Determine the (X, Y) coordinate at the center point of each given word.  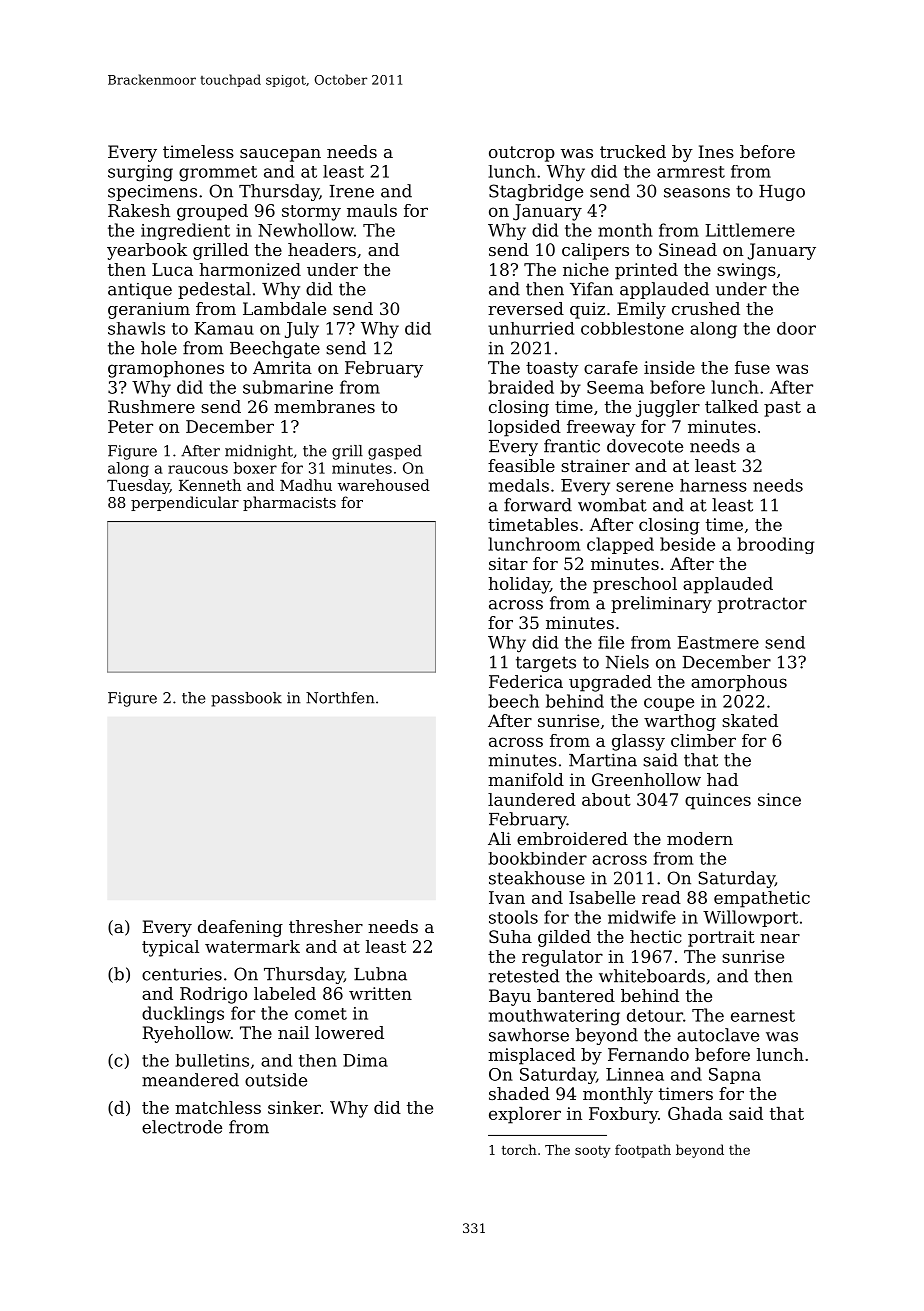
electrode (182, 1127)
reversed (526, 308)
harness (713, 485)
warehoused (384, 485)
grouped (212, 212)
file (611, 642)
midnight (259, 452)
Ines (716, 151)
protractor (762, 605)
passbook (246, 699)
